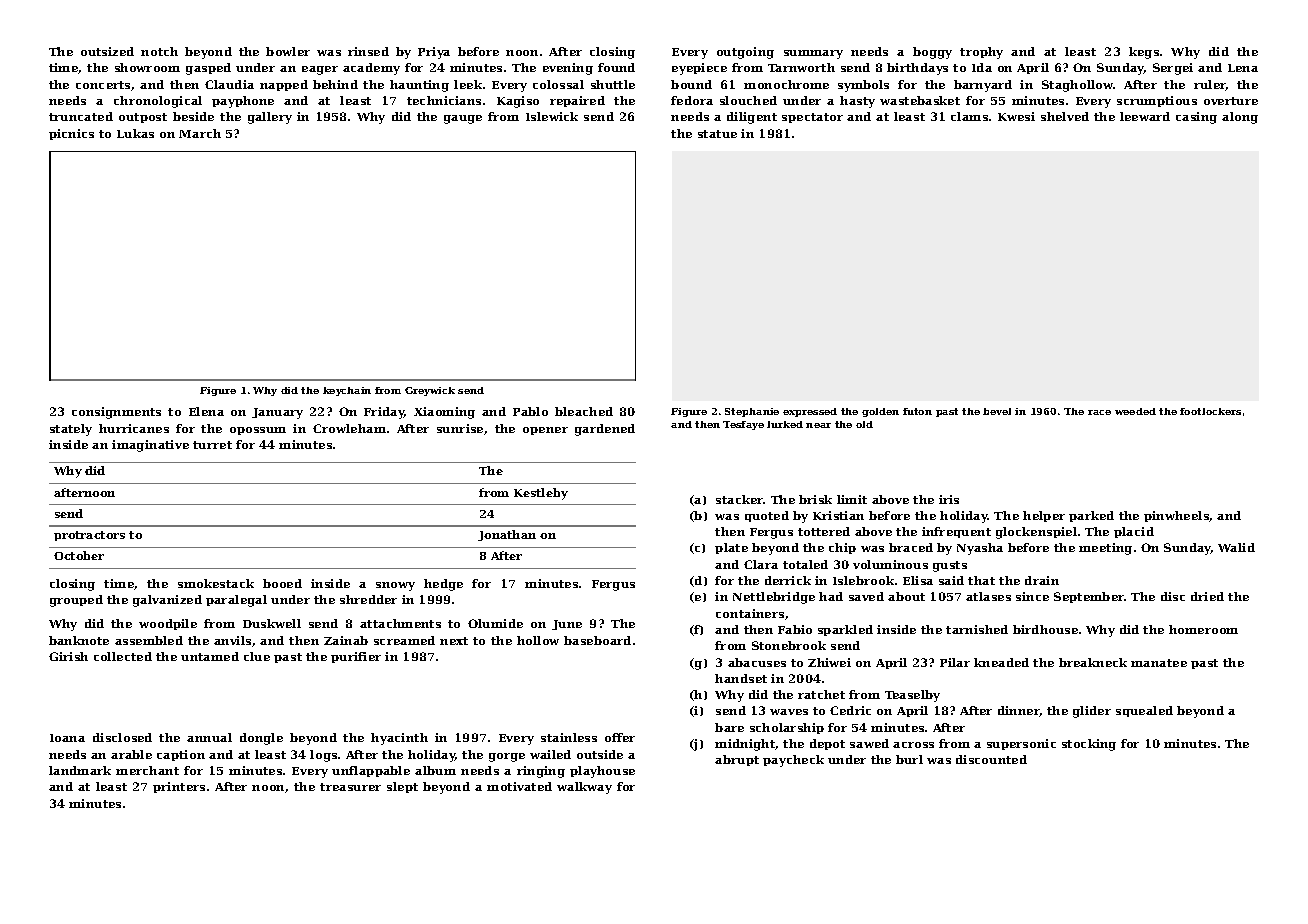  What do you see at coordinates (793, 761) in the screenshot?
I see `paycheck` at bounding box center [793, 761].
